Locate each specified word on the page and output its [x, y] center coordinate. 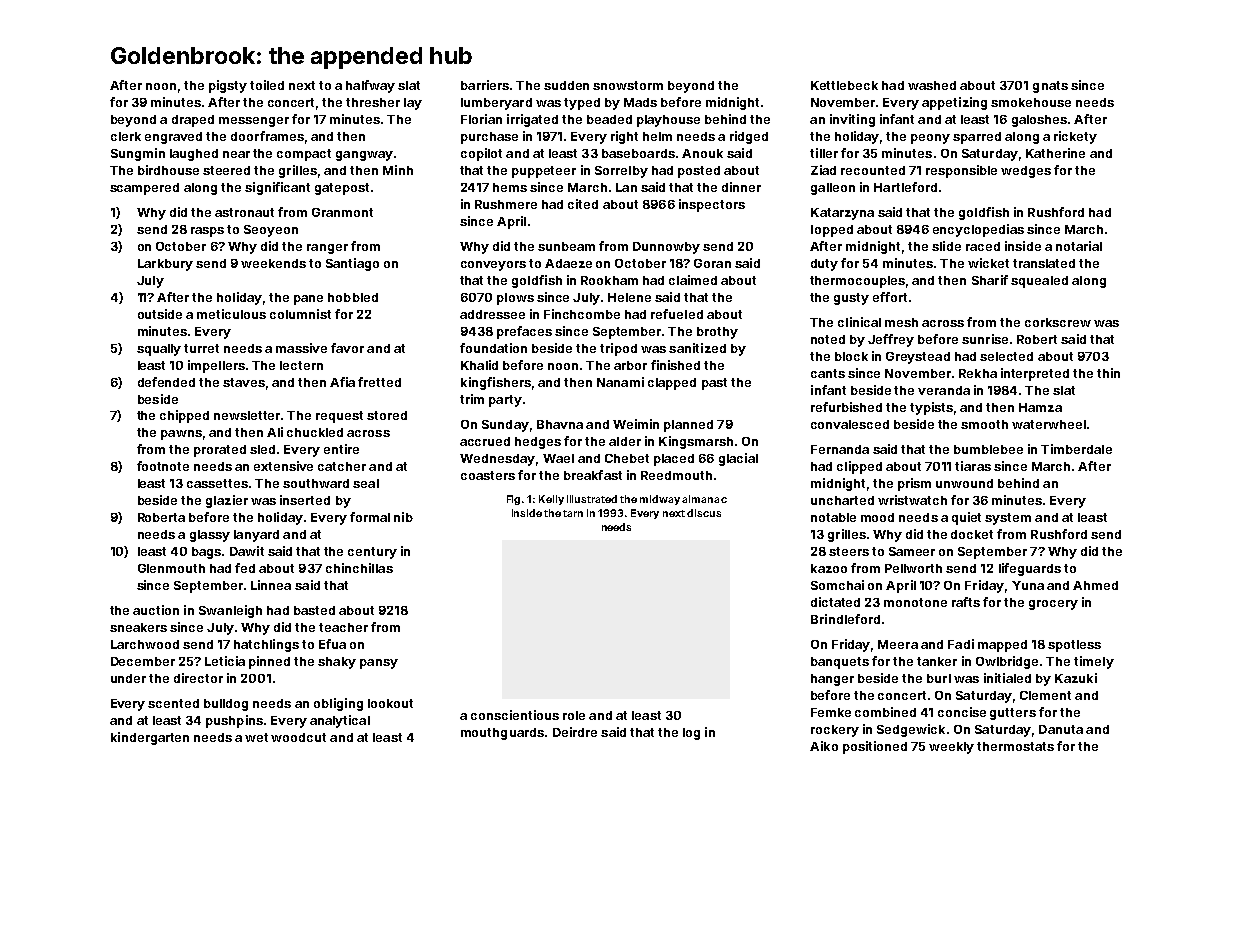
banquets [840, 663]
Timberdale [1076, 449]
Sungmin [138, 154]
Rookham [609, 280]
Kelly [551, 500]
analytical [340, 721]
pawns [181, 435]
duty [824, 265]
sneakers [138, 627]
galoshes [1039, 121]
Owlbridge [1007, 662]
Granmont [342, 212]
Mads [640, 102]
